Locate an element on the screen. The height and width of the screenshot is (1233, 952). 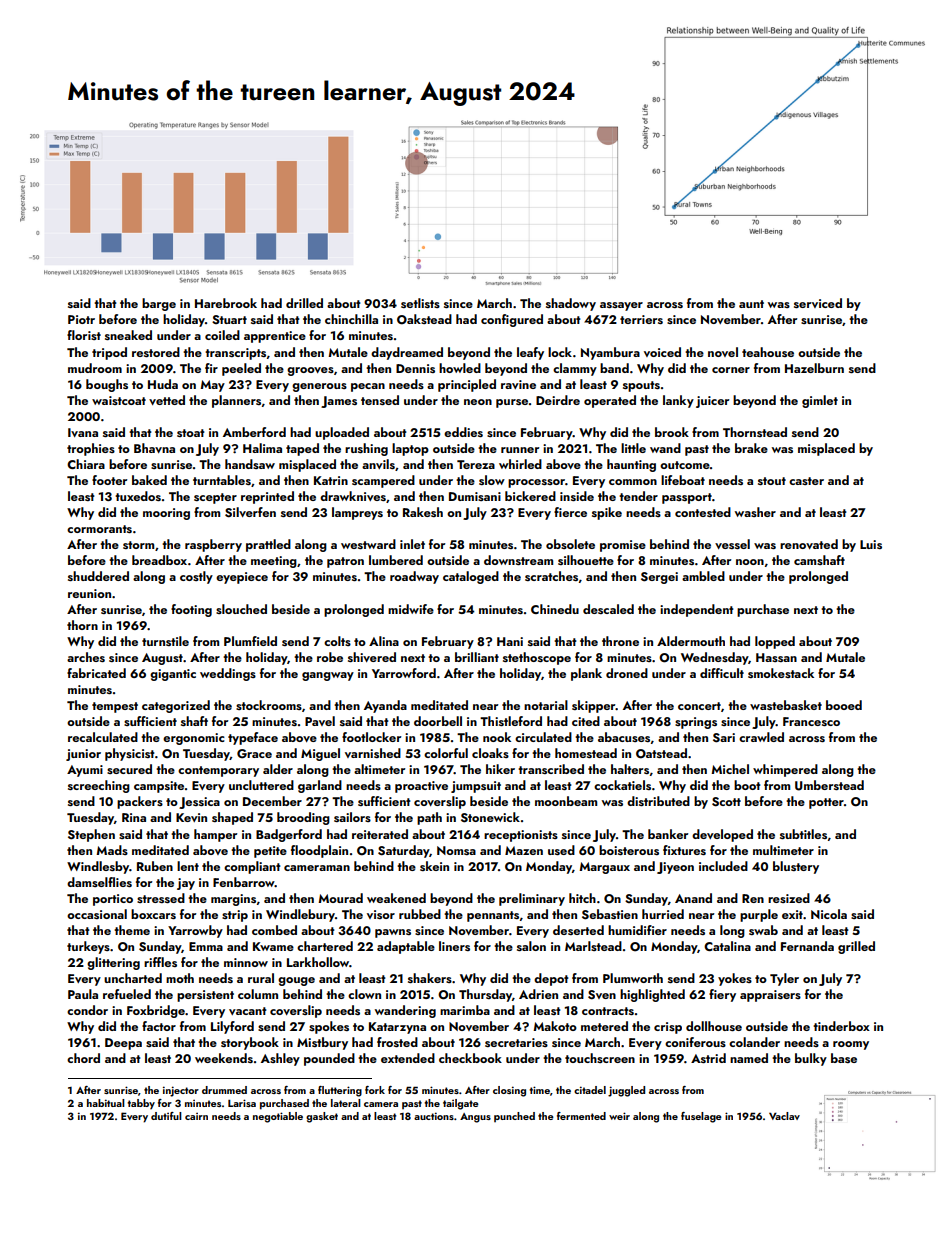
auctions is located at coordinates (434, 1116).
